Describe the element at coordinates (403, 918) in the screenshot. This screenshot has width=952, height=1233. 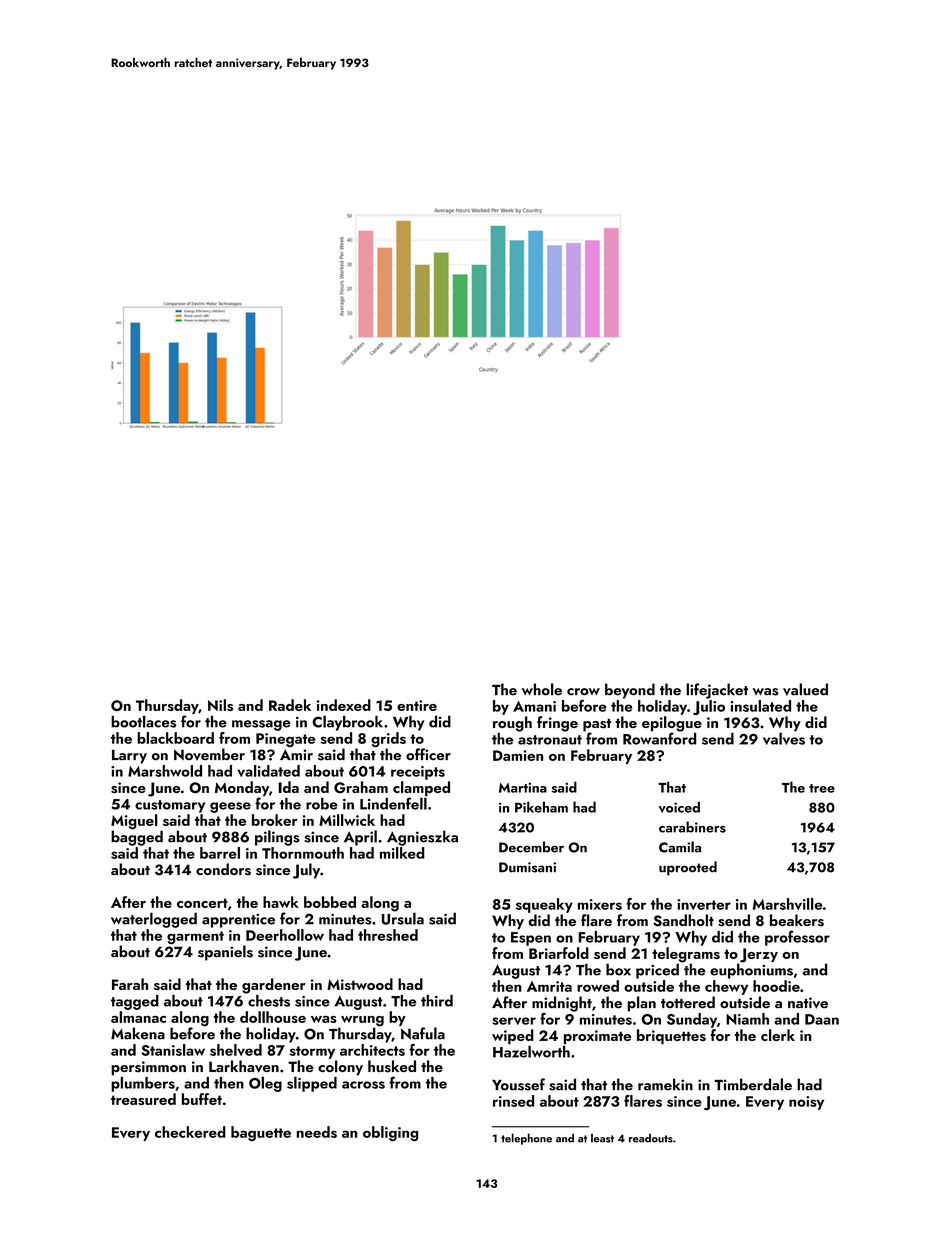
I see `Ursula` at that location.
